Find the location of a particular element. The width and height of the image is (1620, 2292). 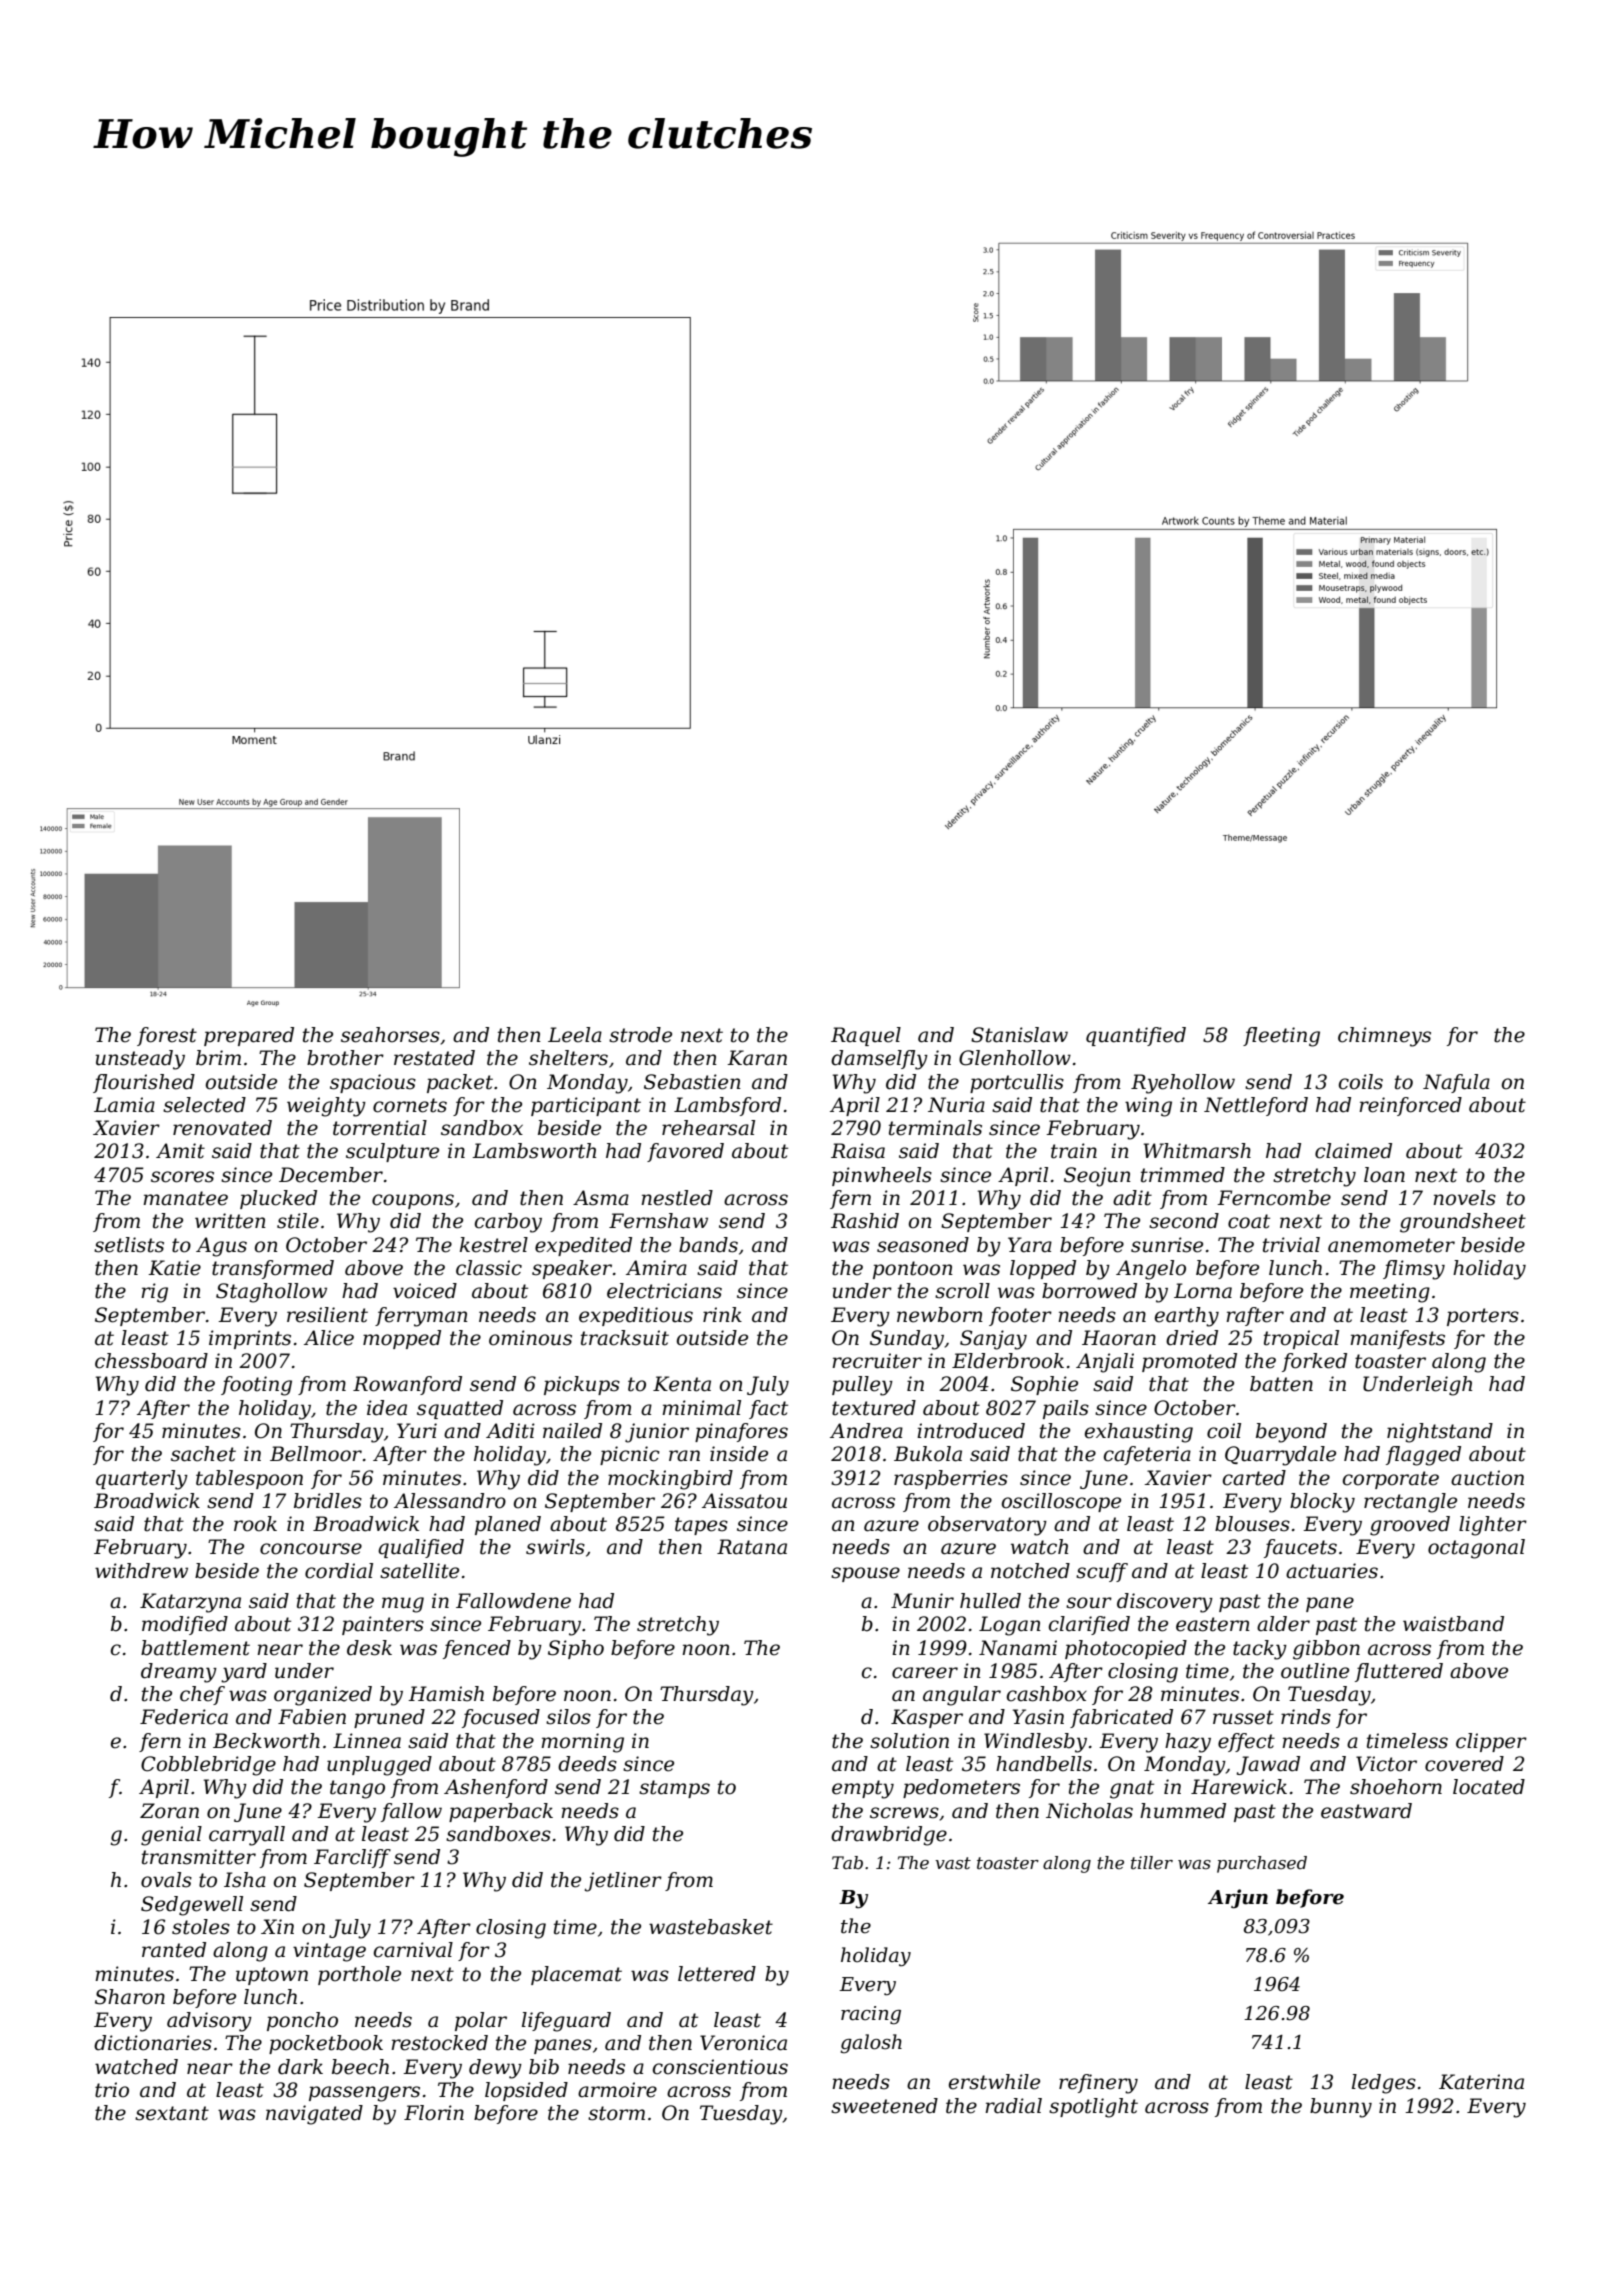

wastebasket is located at coordinates (711, 1927).
